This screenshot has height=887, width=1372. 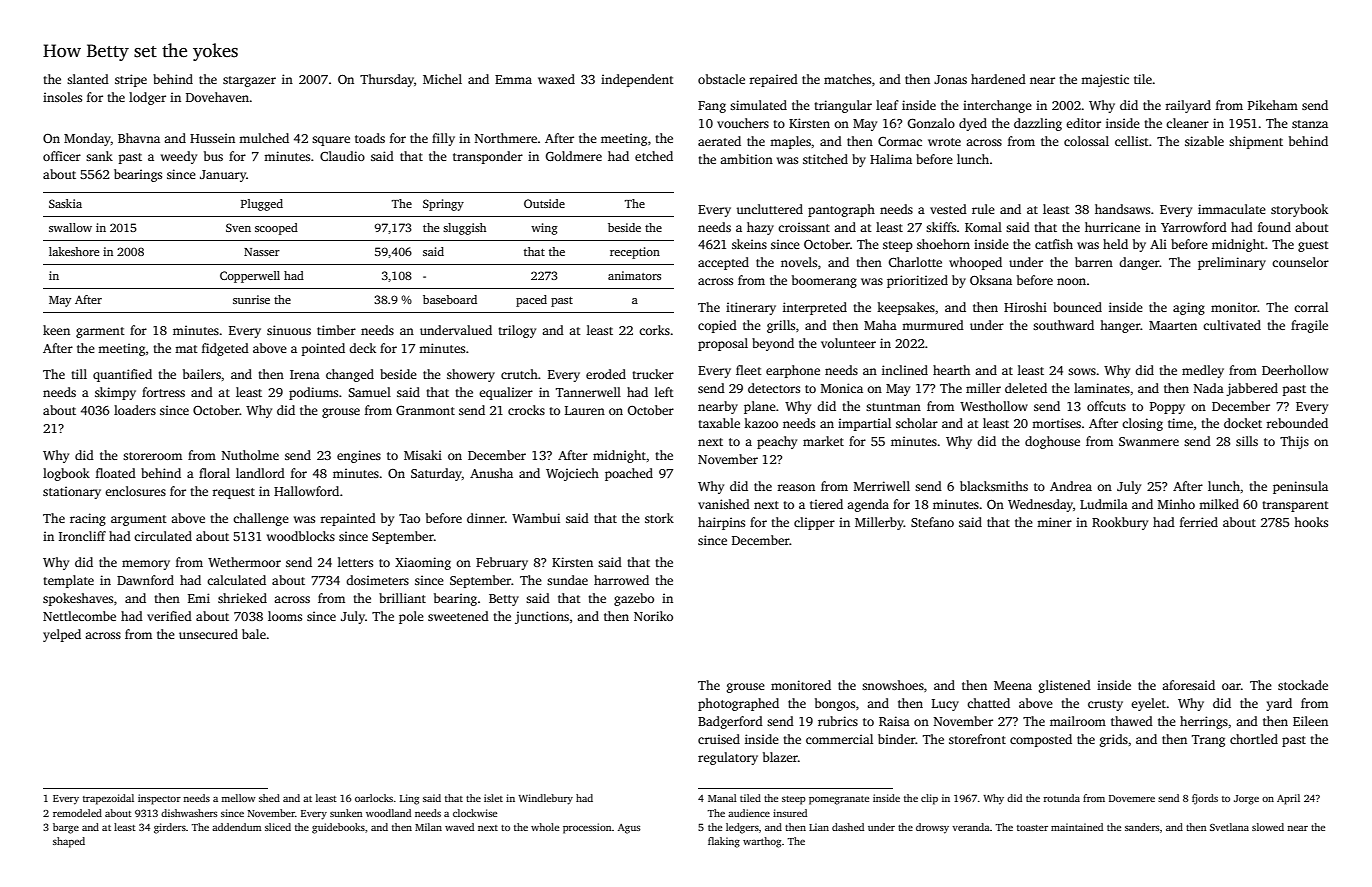 I want to click on stripe, so click(x=131, y=80).
